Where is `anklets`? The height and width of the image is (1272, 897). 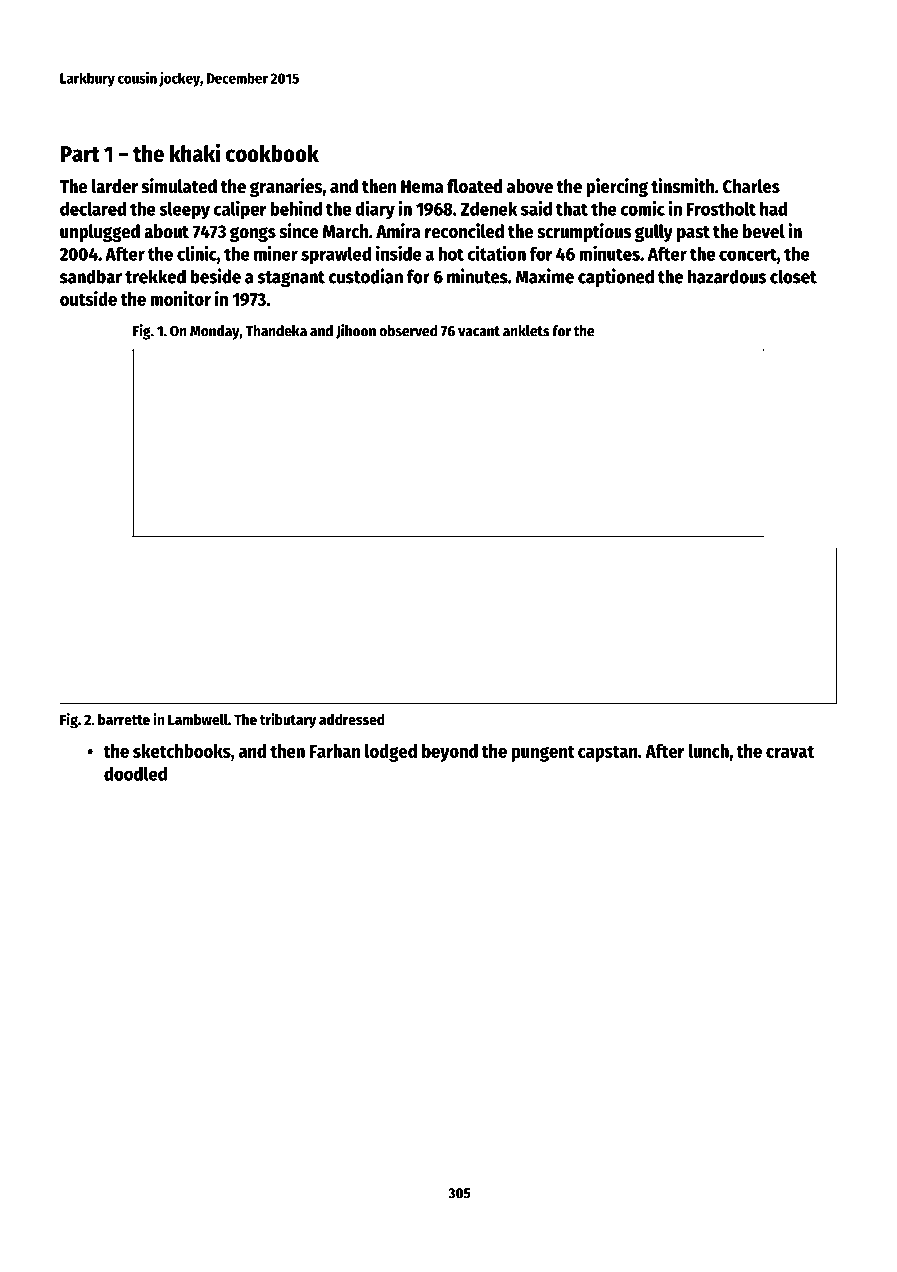 anklets is located at coordinates (526, 331).
